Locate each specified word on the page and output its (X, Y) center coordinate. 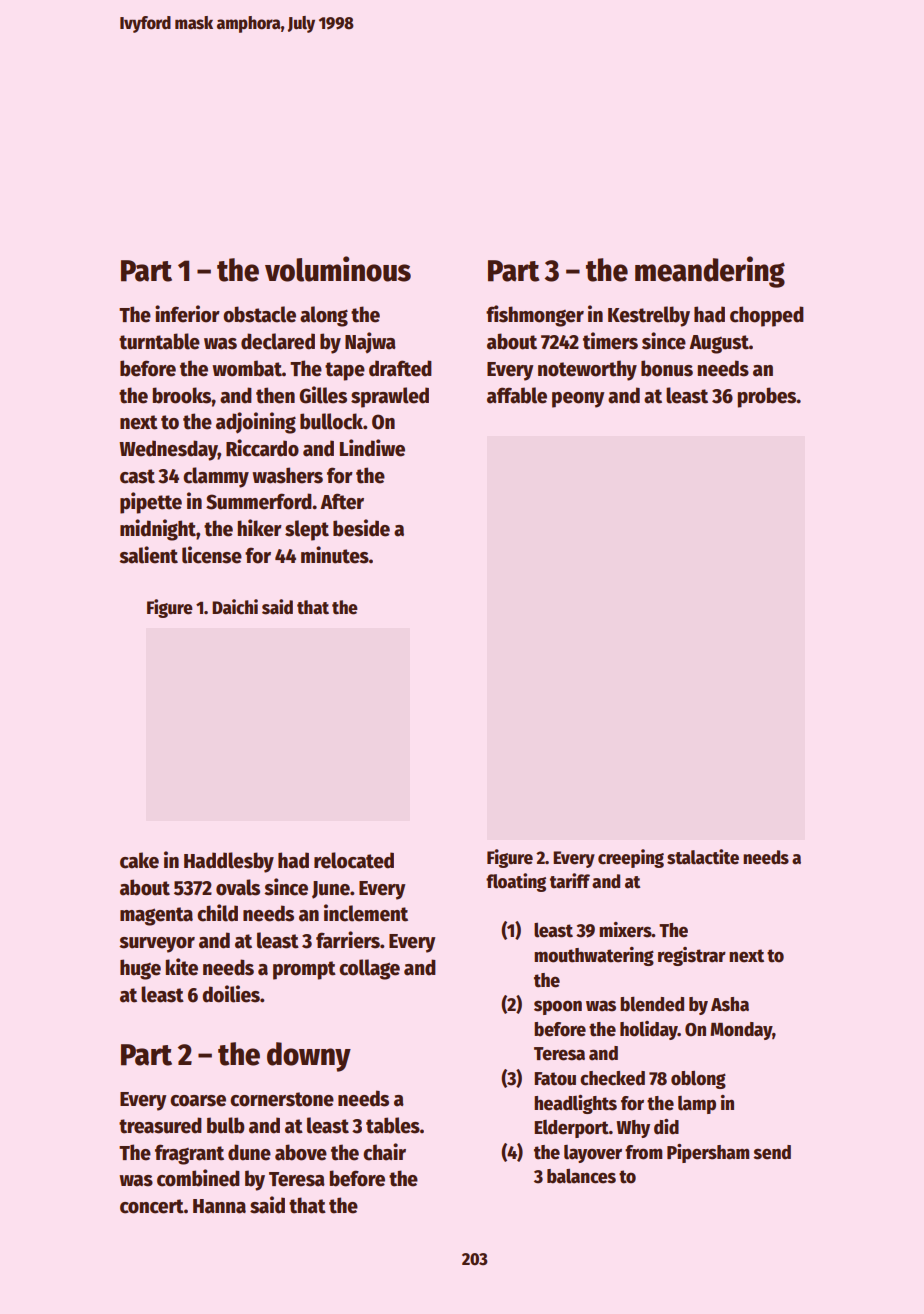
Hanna (219, 1206)
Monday (741, 1031)
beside (361, 528)
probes (767, 397)
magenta (156, 916)
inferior (187, 314)
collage (369, 969)
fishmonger (535, 316)
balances (581, 1176)
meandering (710, 272)
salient (148, 555)
